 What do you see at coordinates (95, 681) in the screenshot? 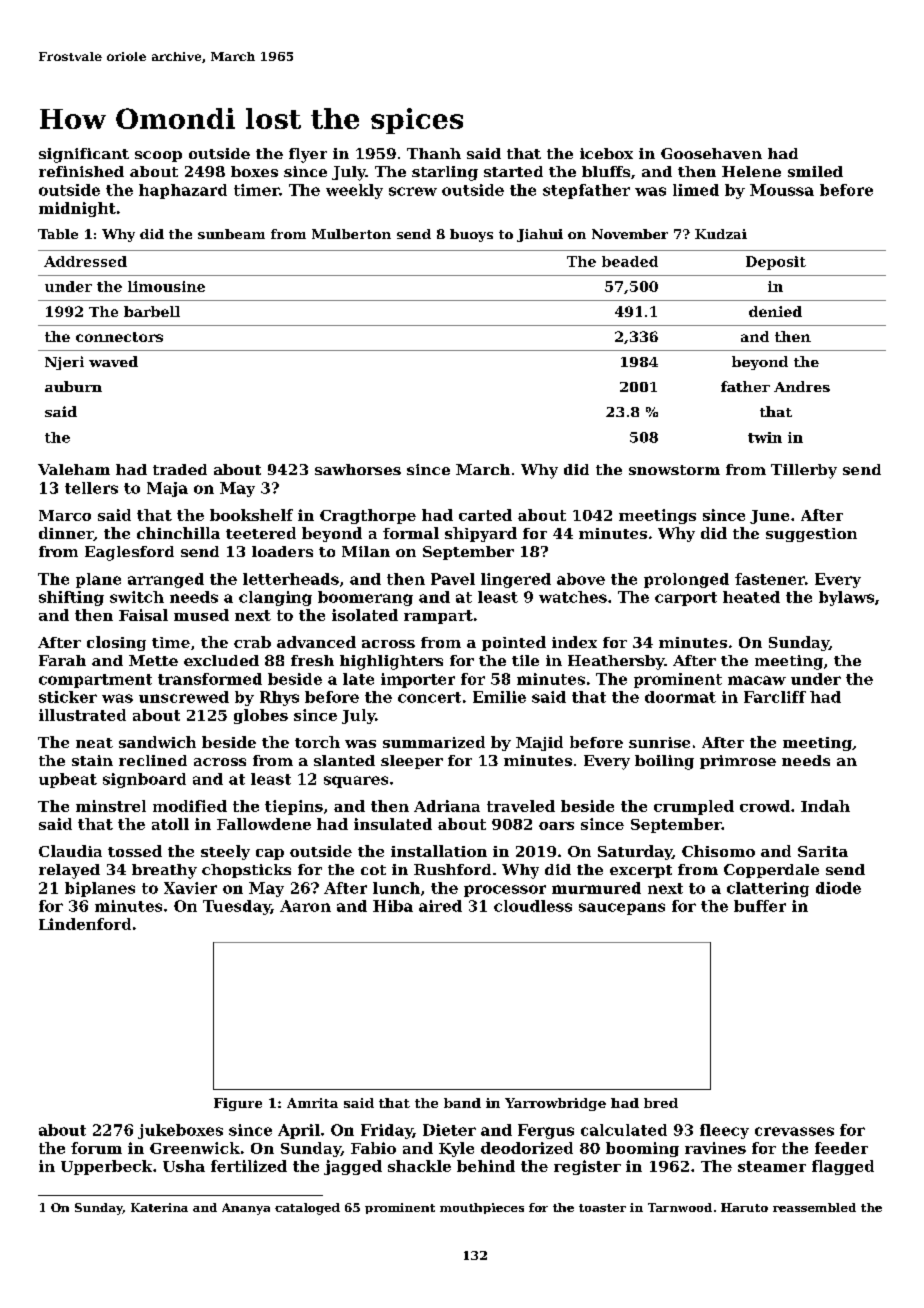
I see `compartment` at bounding box center [95, 681].
